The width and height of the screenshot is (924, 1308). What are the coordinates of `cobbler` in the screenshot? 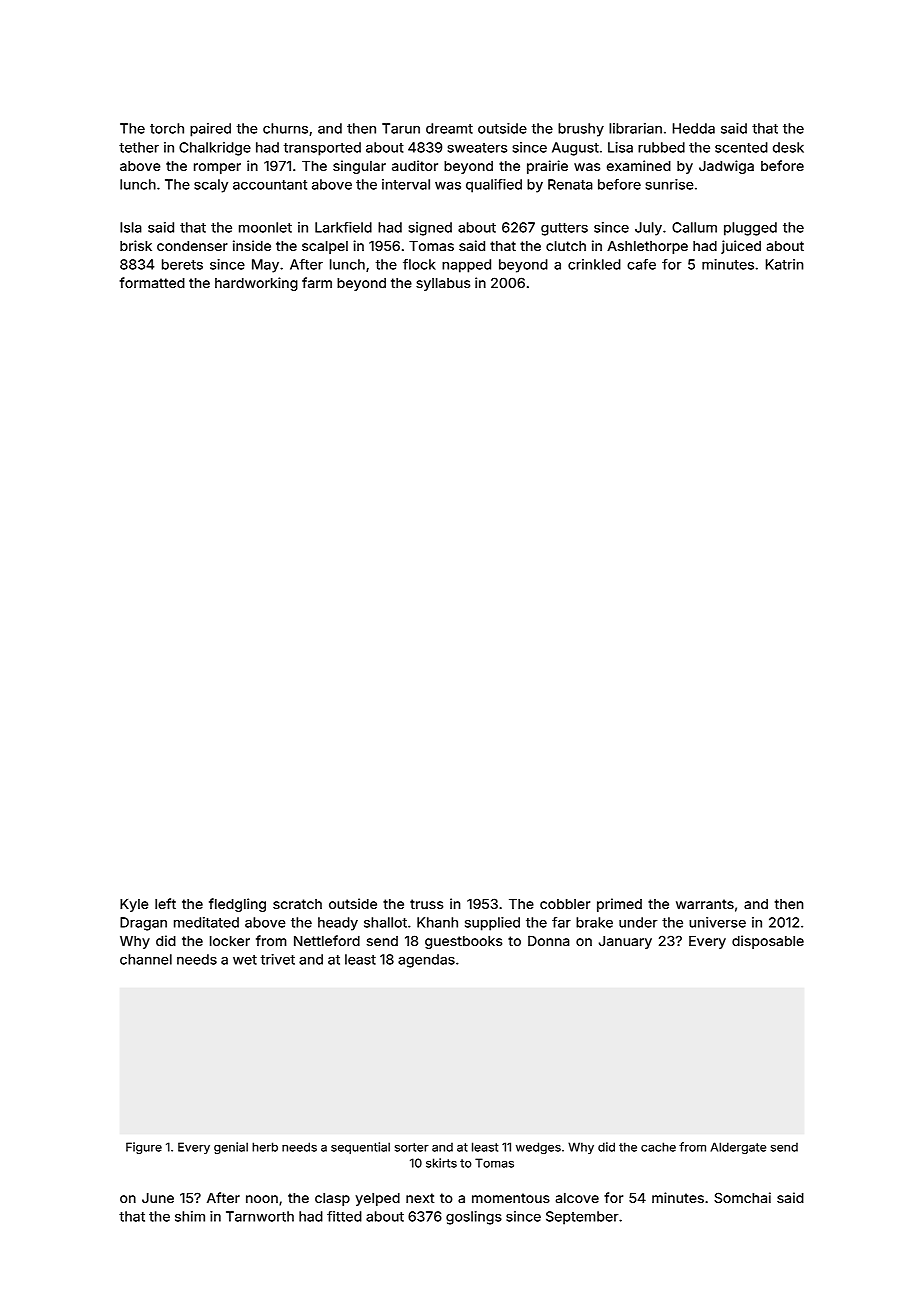 It's located at (565, 904).
